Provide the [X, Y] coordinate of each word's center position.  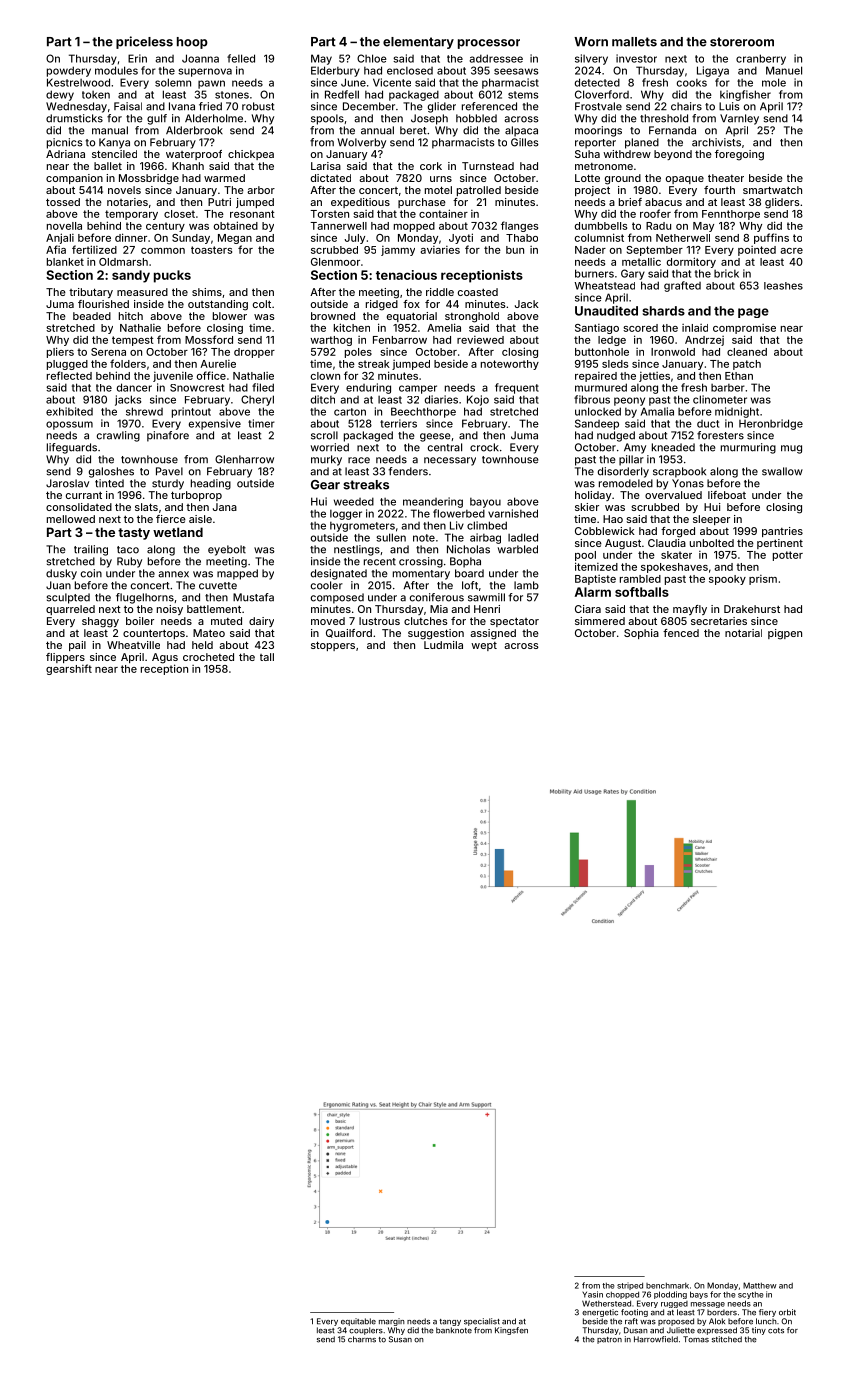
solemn [173, 82]
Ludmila [443, 645]
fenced [681, 633]
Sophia [641, 634]
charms [362, 1339]
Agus [165, 658]
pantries [782, 532]
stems [523, 95]
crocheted [208, 657]
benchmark [667, 1286]
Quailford [349, 633]
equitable [358, 1322]
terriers [398, 423]
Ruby [129, 562]
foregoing [739, 155]
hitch [131, 316]
